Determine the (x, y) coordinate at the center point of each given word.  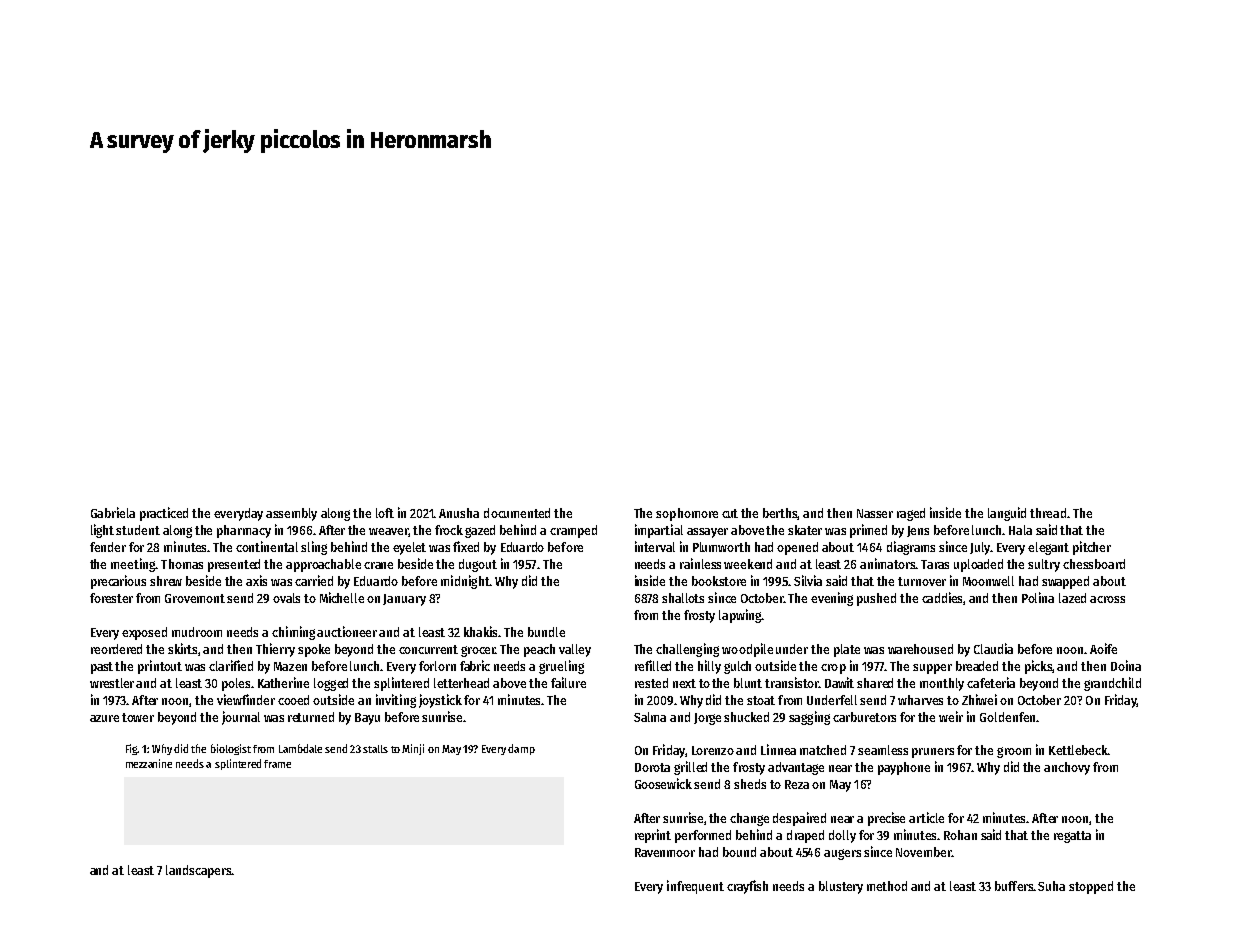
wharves (920, 700)
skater (805, 530)
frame (277, 764)
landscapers (198, 871)
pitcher (1092, 548)
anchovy (1067, 768)
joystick (440, 701)
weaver (388, 531)
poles (236, 684)
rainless (700, 563)
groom (1014, 752)
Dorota (652, 767)
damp (521, 749)
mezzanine (149, 763)
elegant (1048, 548)
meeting (133, 565)
